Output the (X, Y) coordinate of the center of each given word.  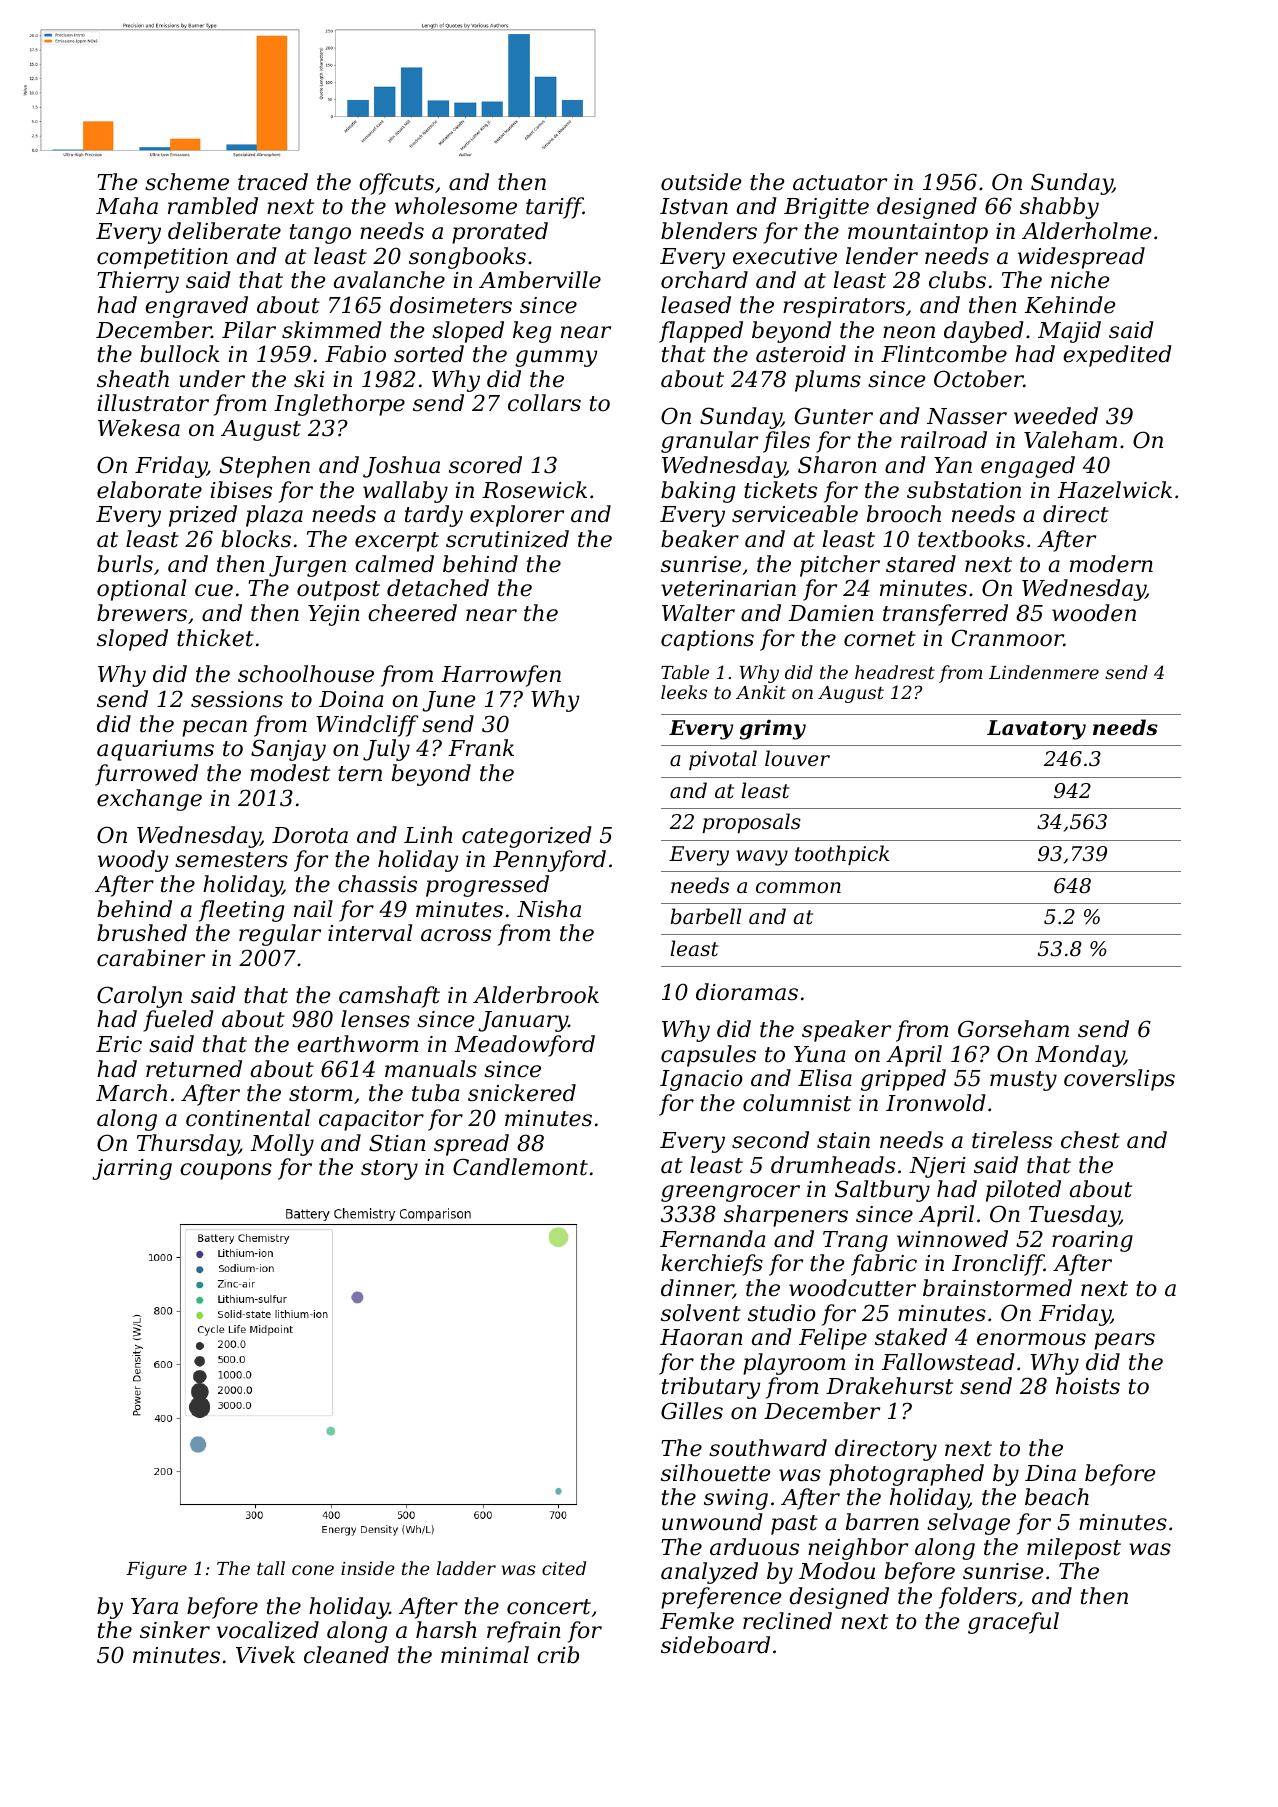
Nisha (549, 909)
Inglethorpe (339, 405)
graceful (1013, 1623)
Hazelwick (1115, 490)
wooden (1094, 613)
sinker (175, 1630)
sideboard (715, 1645)
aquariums (155, 750)
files (786, 442)
